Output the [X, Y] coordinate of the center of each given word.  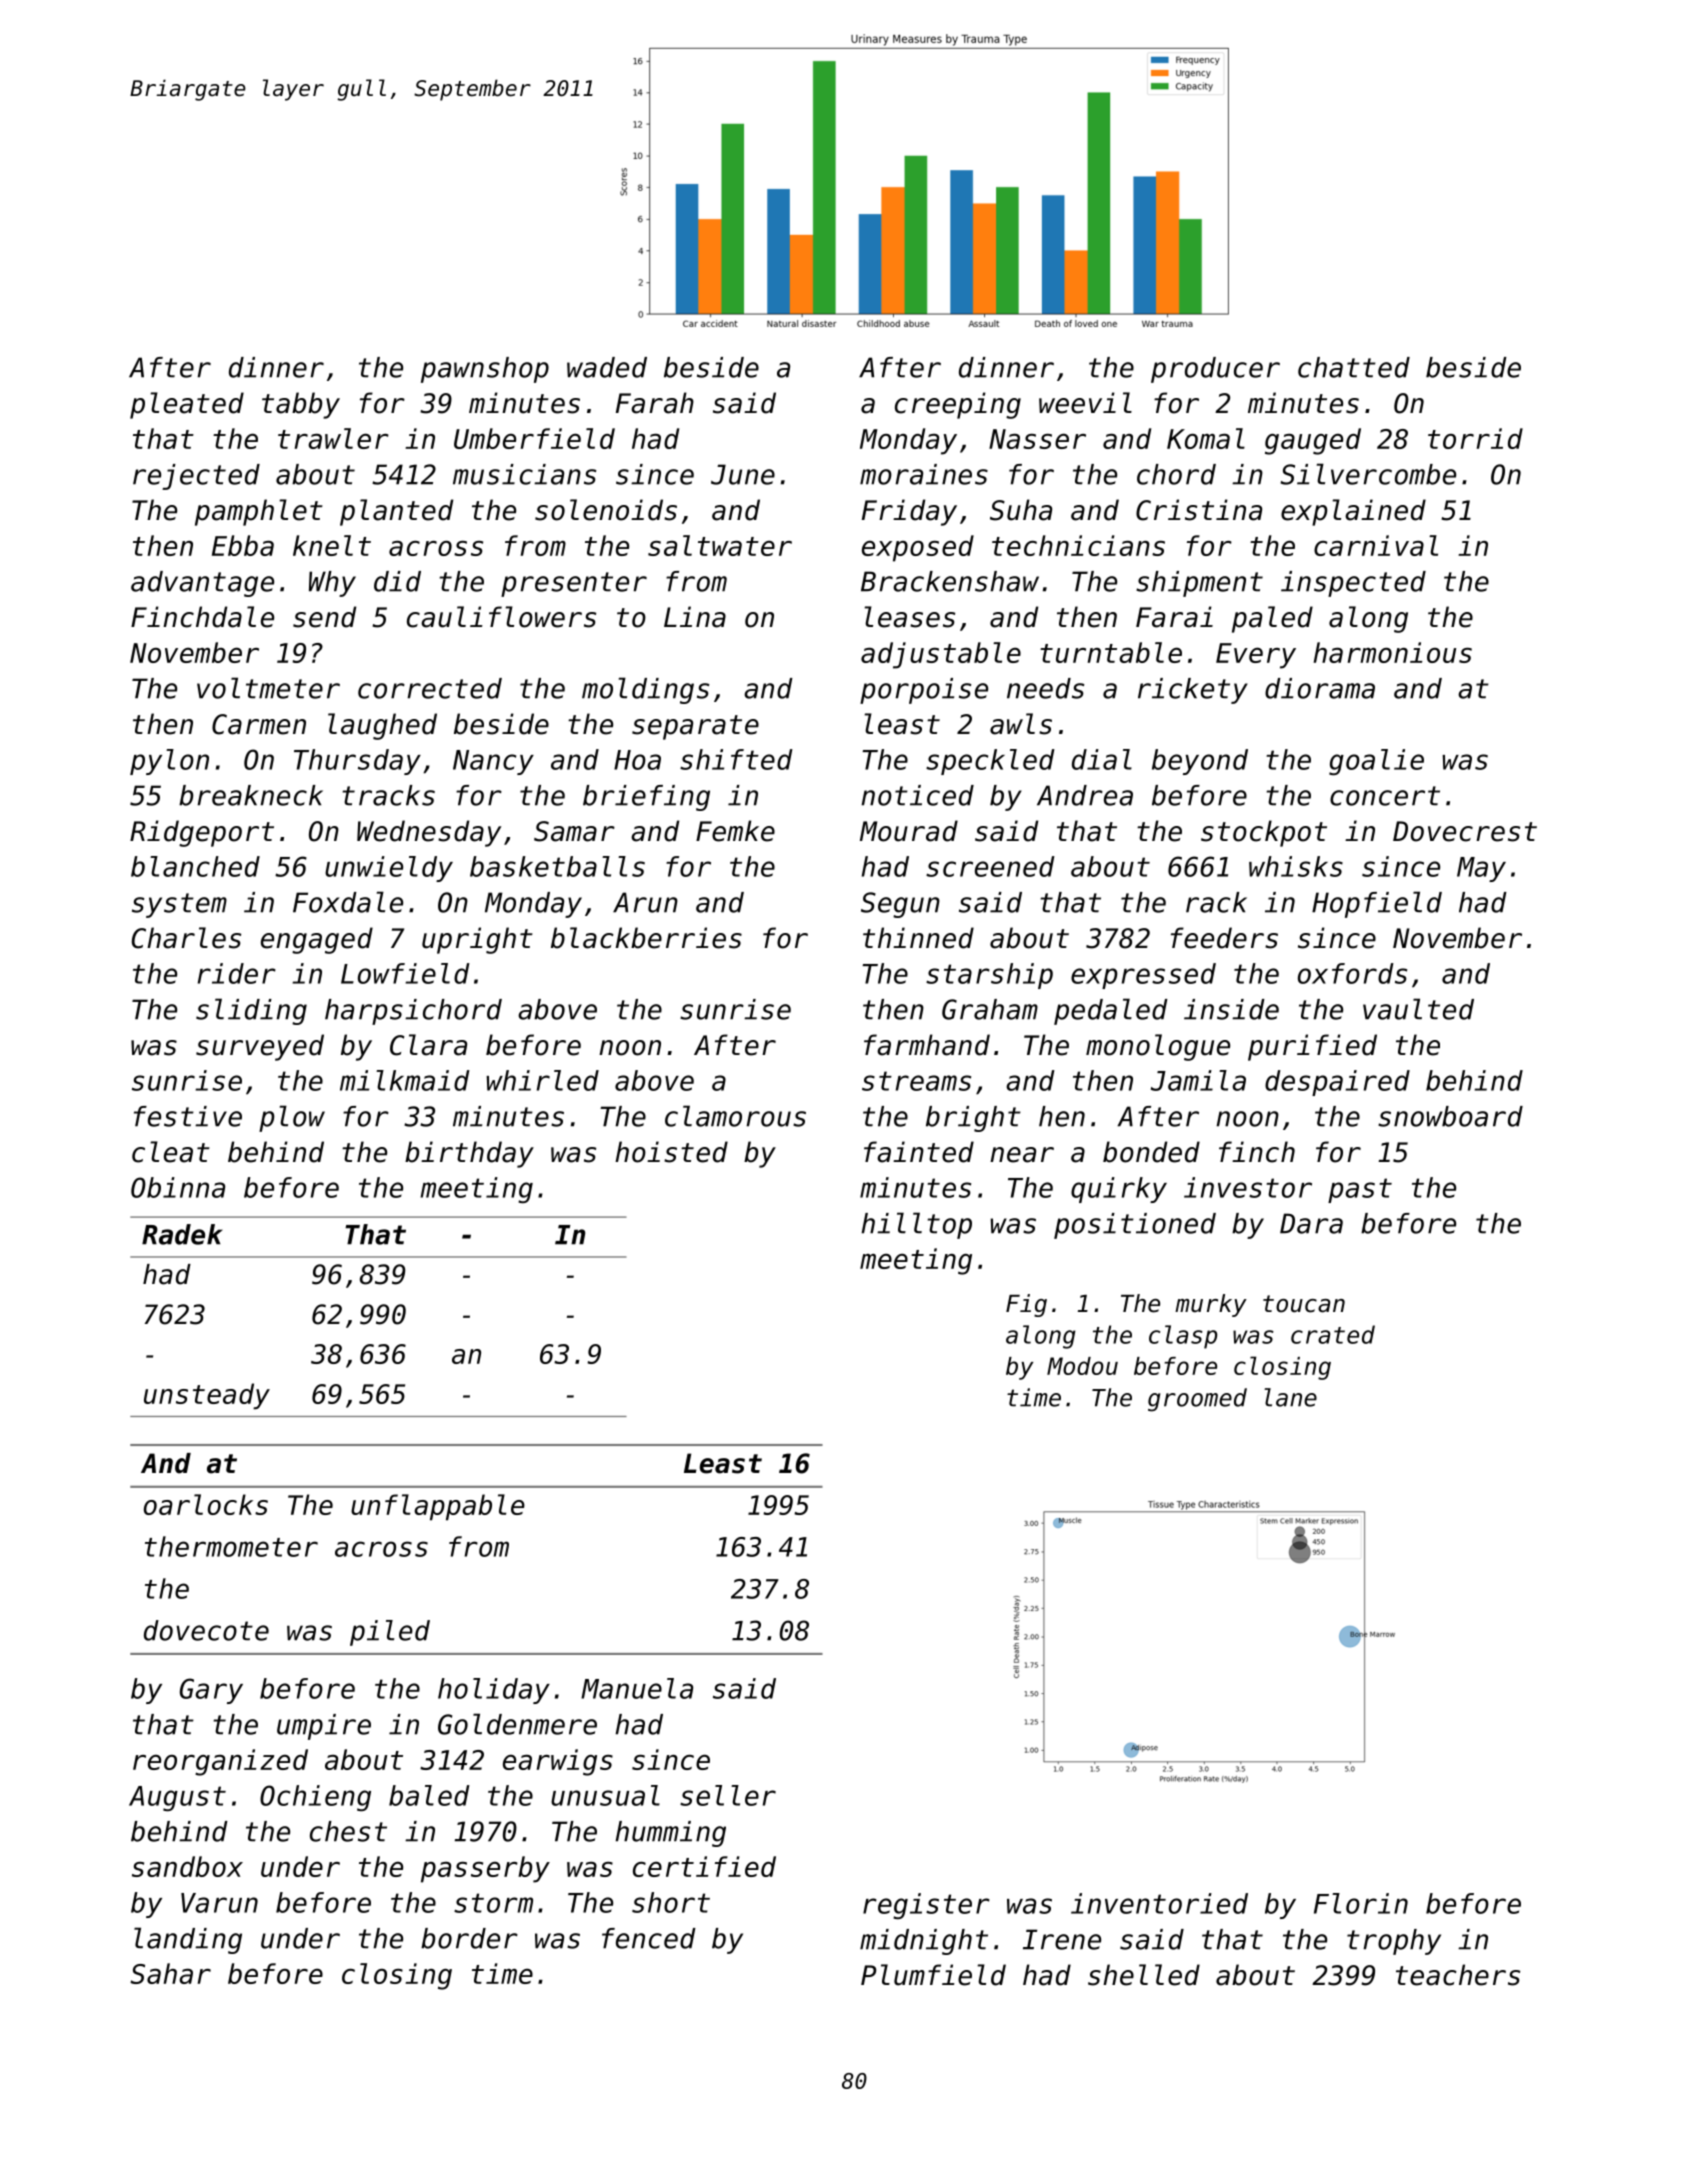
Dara [1311, 1223]
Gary [211, 1691]
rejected [196, 477]
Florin [1361, 1903]
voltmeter [268, 688]
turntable [1111, 652]
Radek [182, 1234]
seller [728, 1795]
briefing [646, 798]
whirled [542, 1080]
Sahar [170, 1973]
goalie [1376, 762]
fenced [649, 1938]
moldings [646, 690]
